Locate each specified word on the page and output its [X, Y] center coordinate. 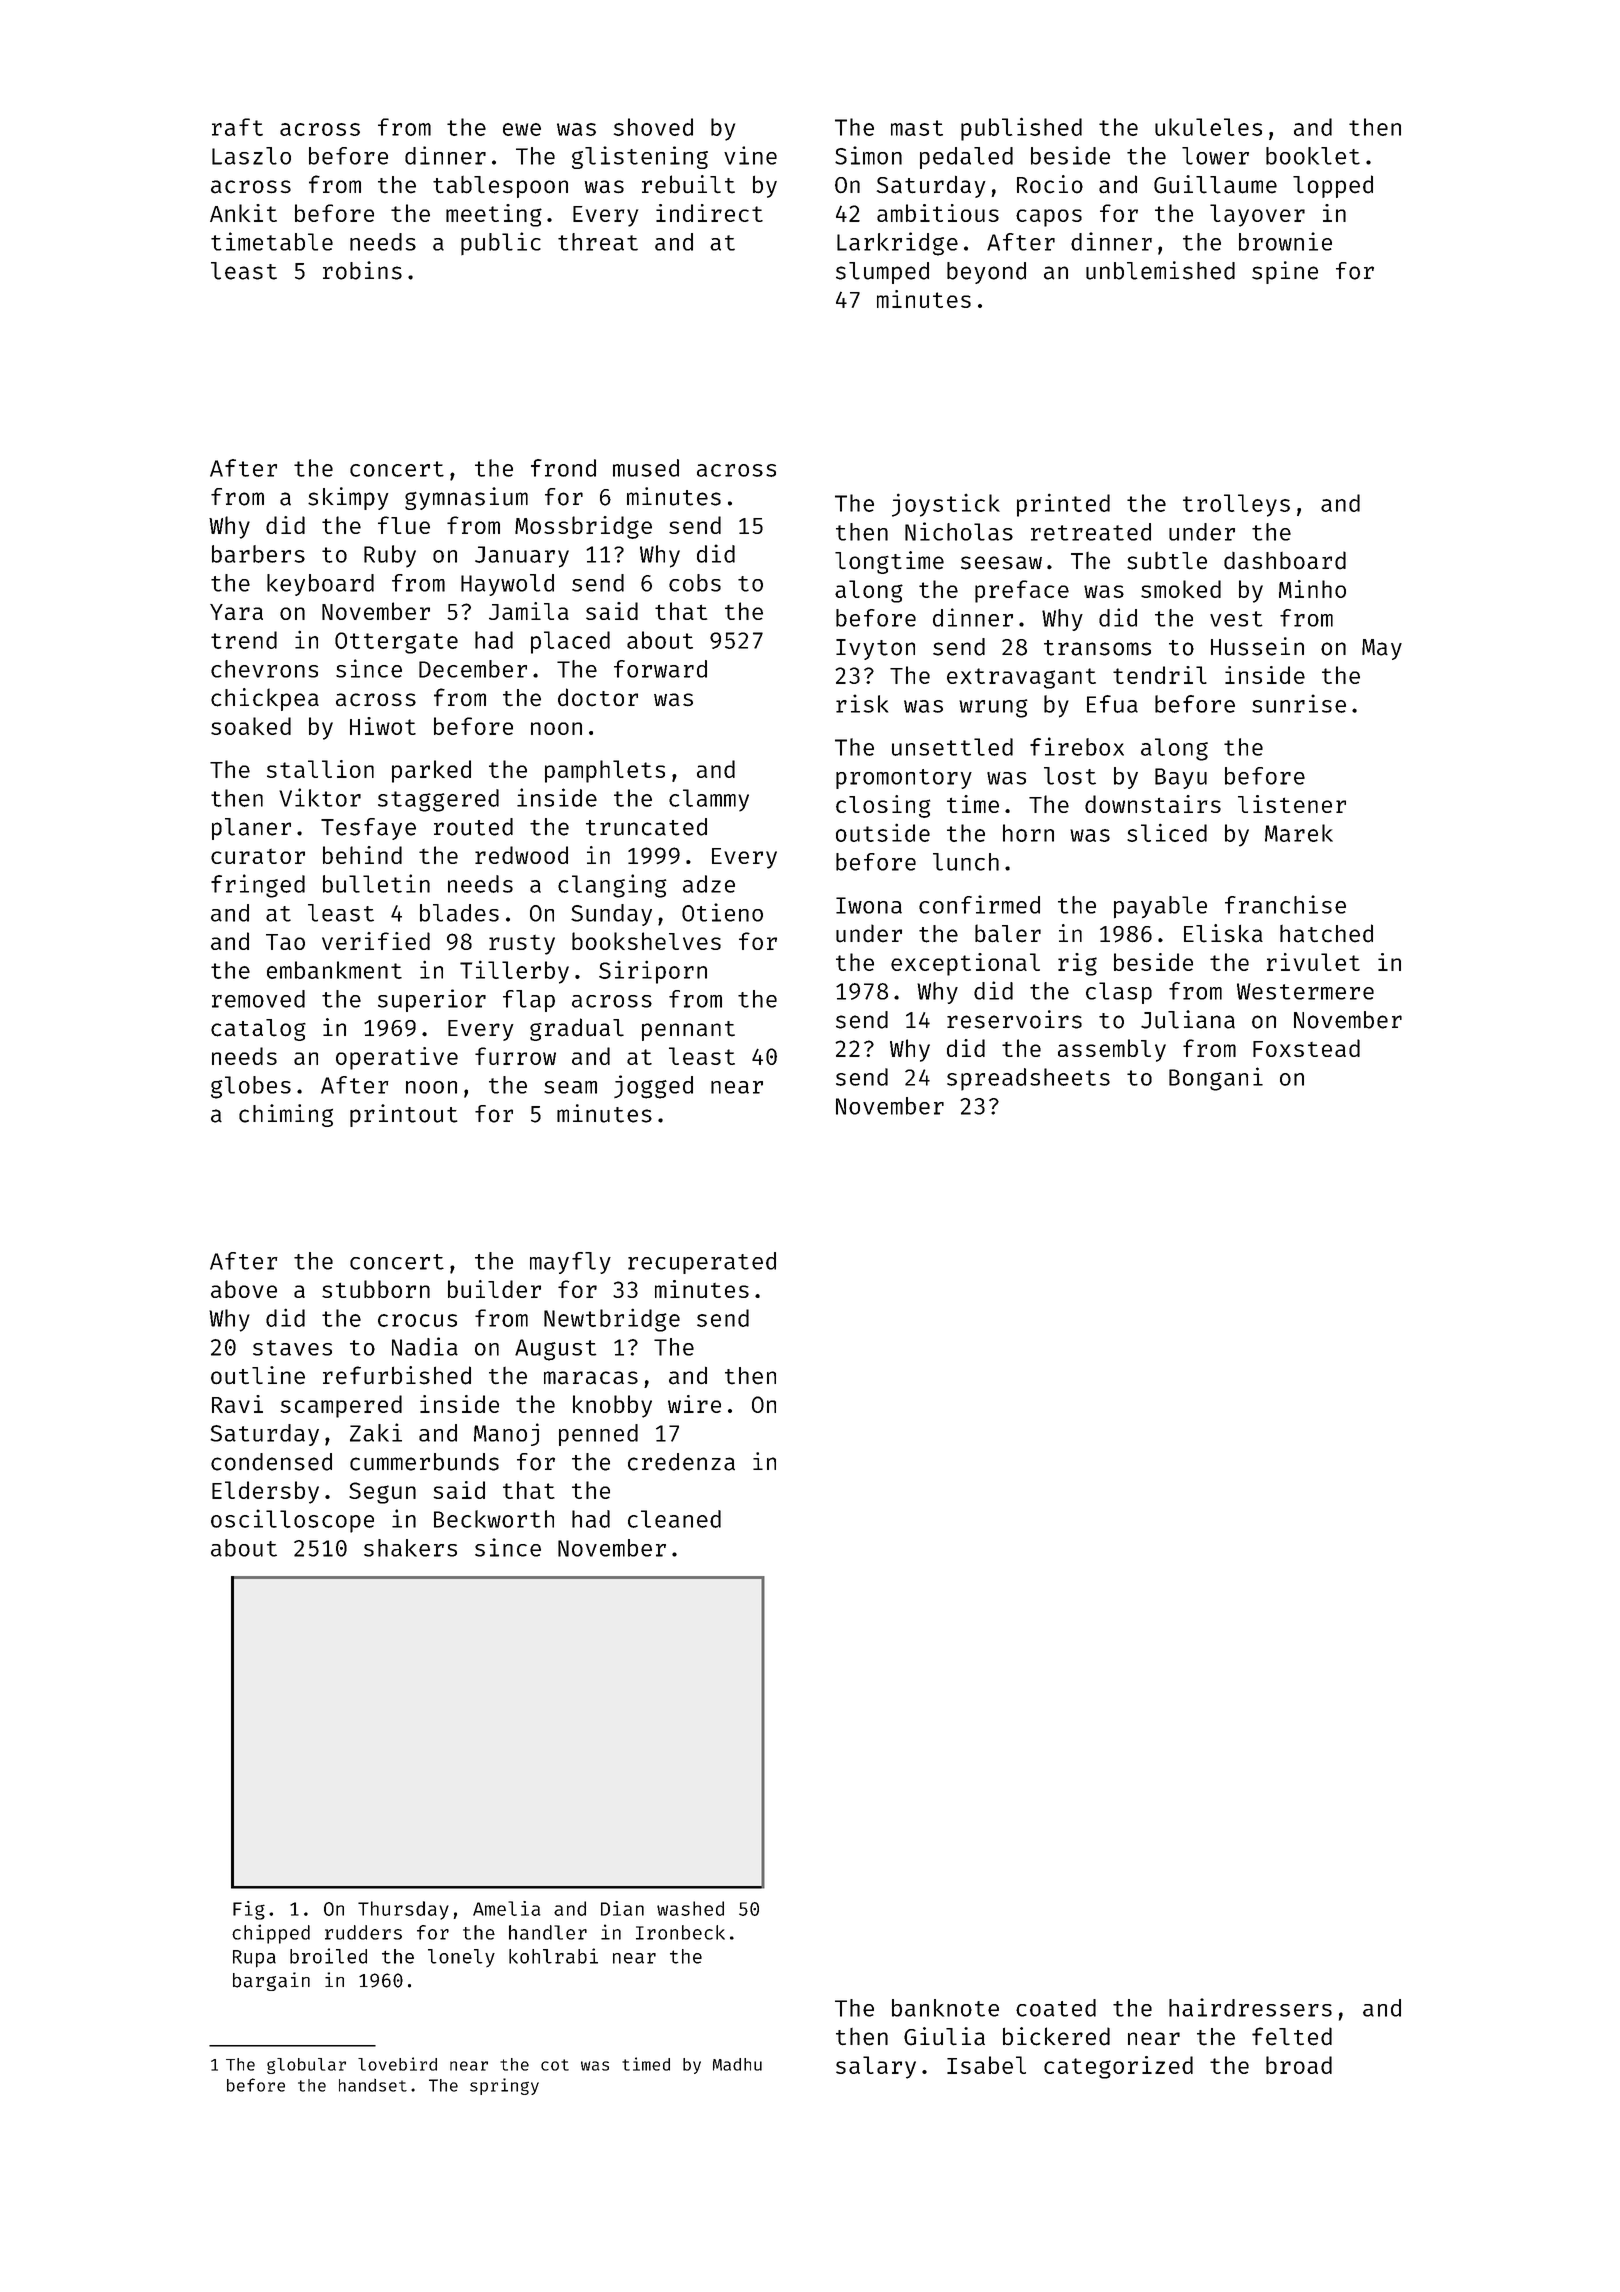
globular [306, 2066]
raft [237, 127]
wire [694, 1404]
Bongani [1216, 1079]
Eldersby [265, 1492]
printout [404, 1115]
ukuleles [1208, 127]
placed [570, 642]
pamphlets [605, 771]
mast [917, 128]
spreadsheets [1028, 1079]
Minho [1312, 589]
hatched [1326, 933]
